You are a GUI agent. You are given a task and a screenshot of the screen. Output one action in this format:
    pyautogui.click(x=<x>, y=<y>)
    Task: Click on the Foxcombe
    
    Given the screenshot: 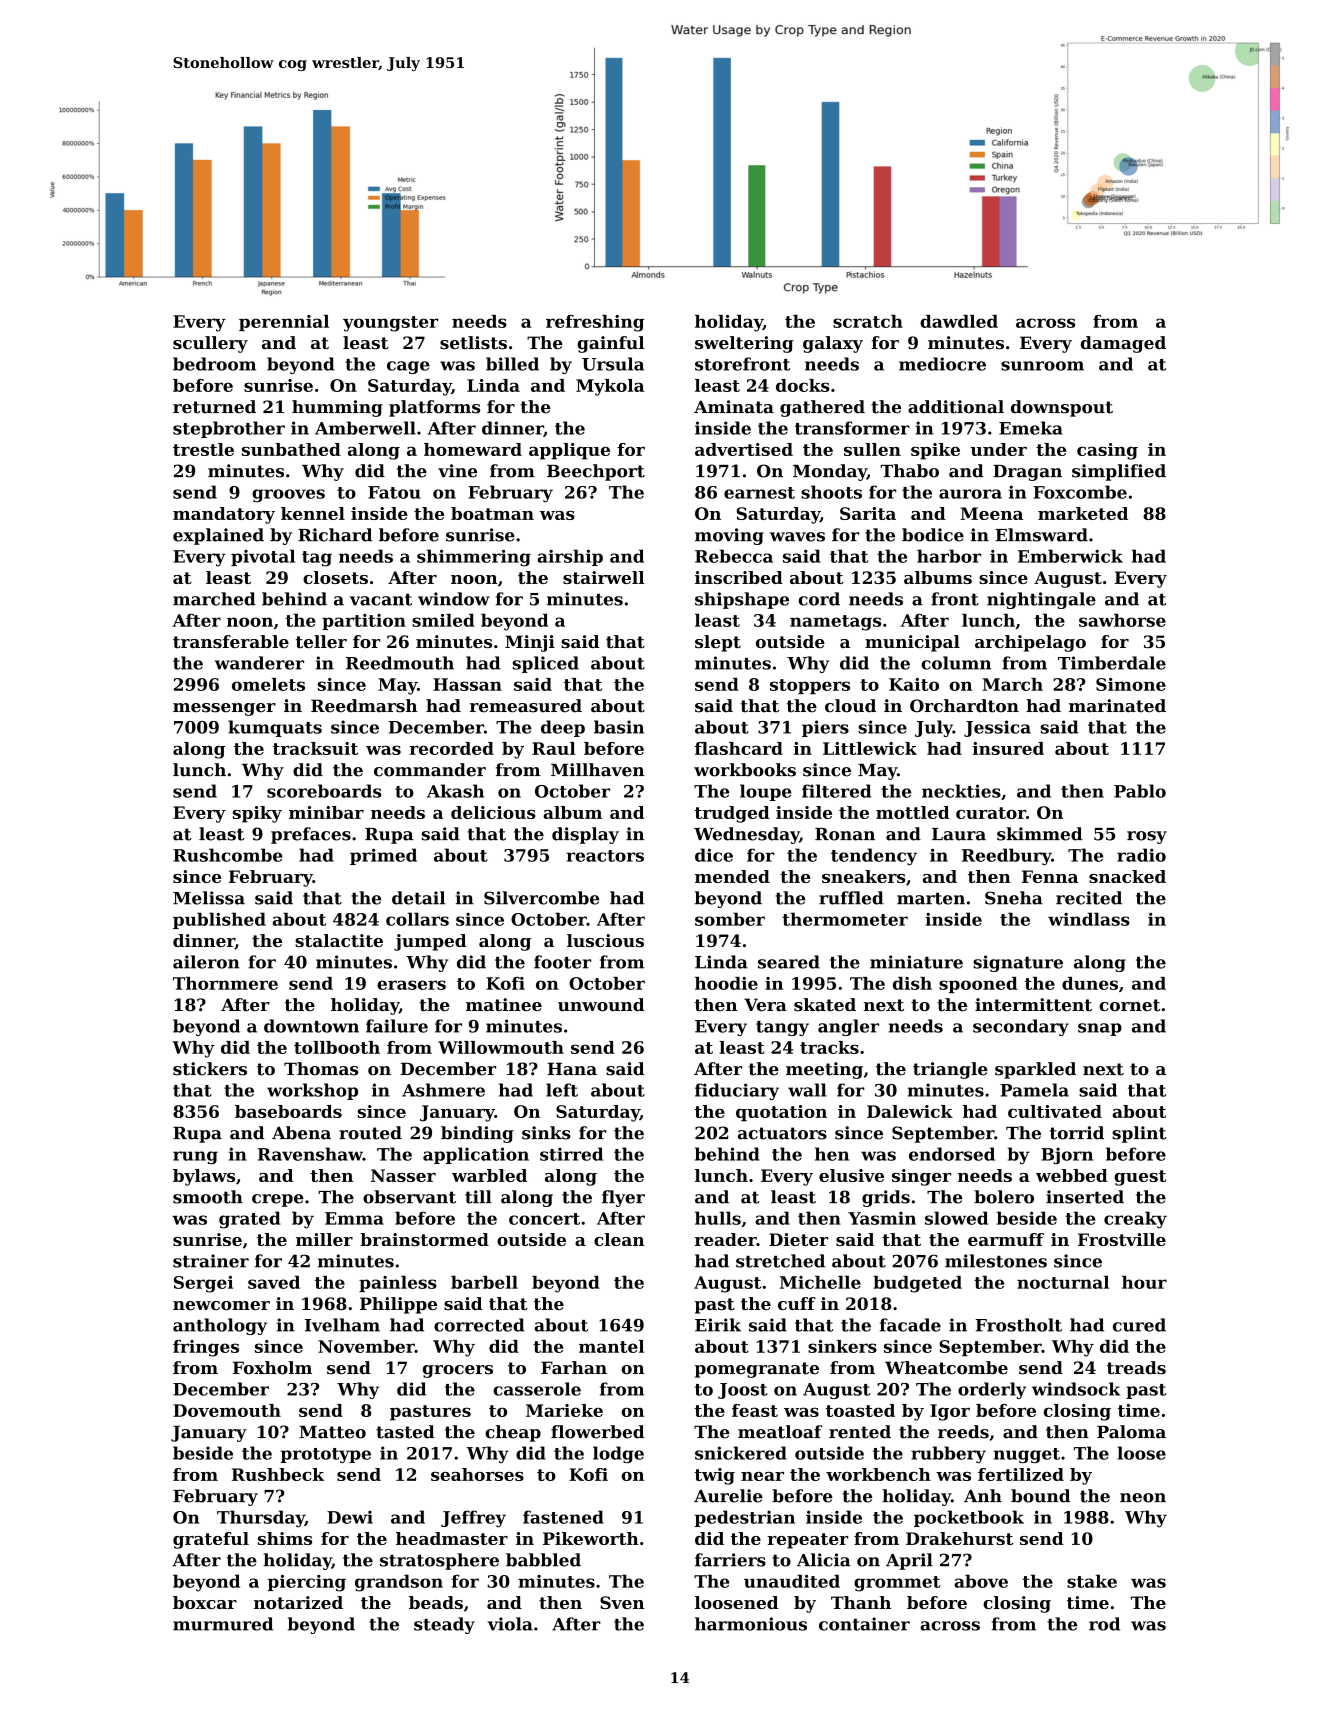 What is the action you would take?
    pyautogui.click(x=1080, y=492)
